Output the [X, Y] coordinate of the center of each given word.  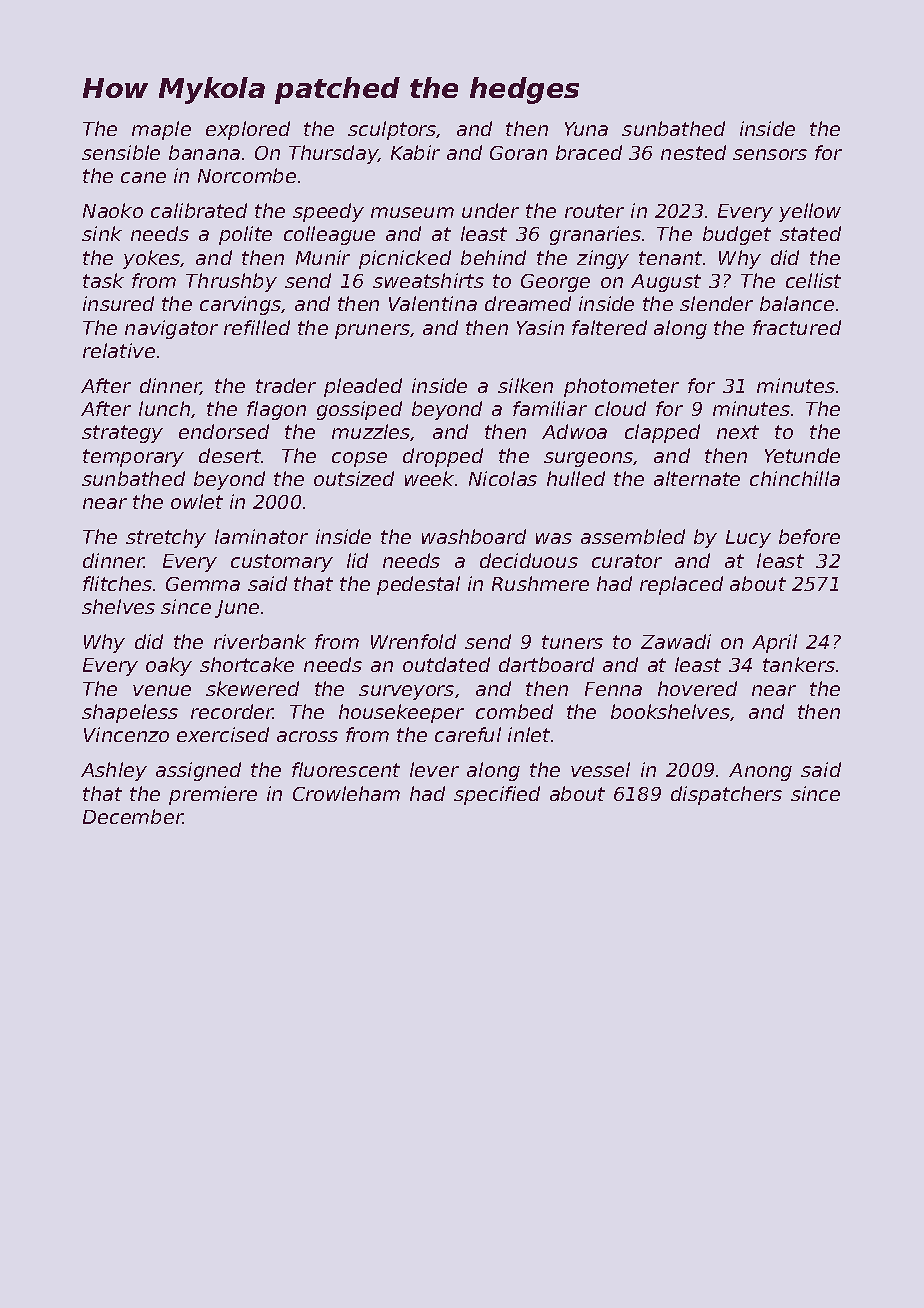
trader [286, 385]
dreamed [528, 303]
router [594, 211]
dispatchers [726, 795]
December [133, 816]
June [237, 609]
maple [161, 130]
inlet [529, 734]
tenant [670, 258]
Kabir [415, 152]
